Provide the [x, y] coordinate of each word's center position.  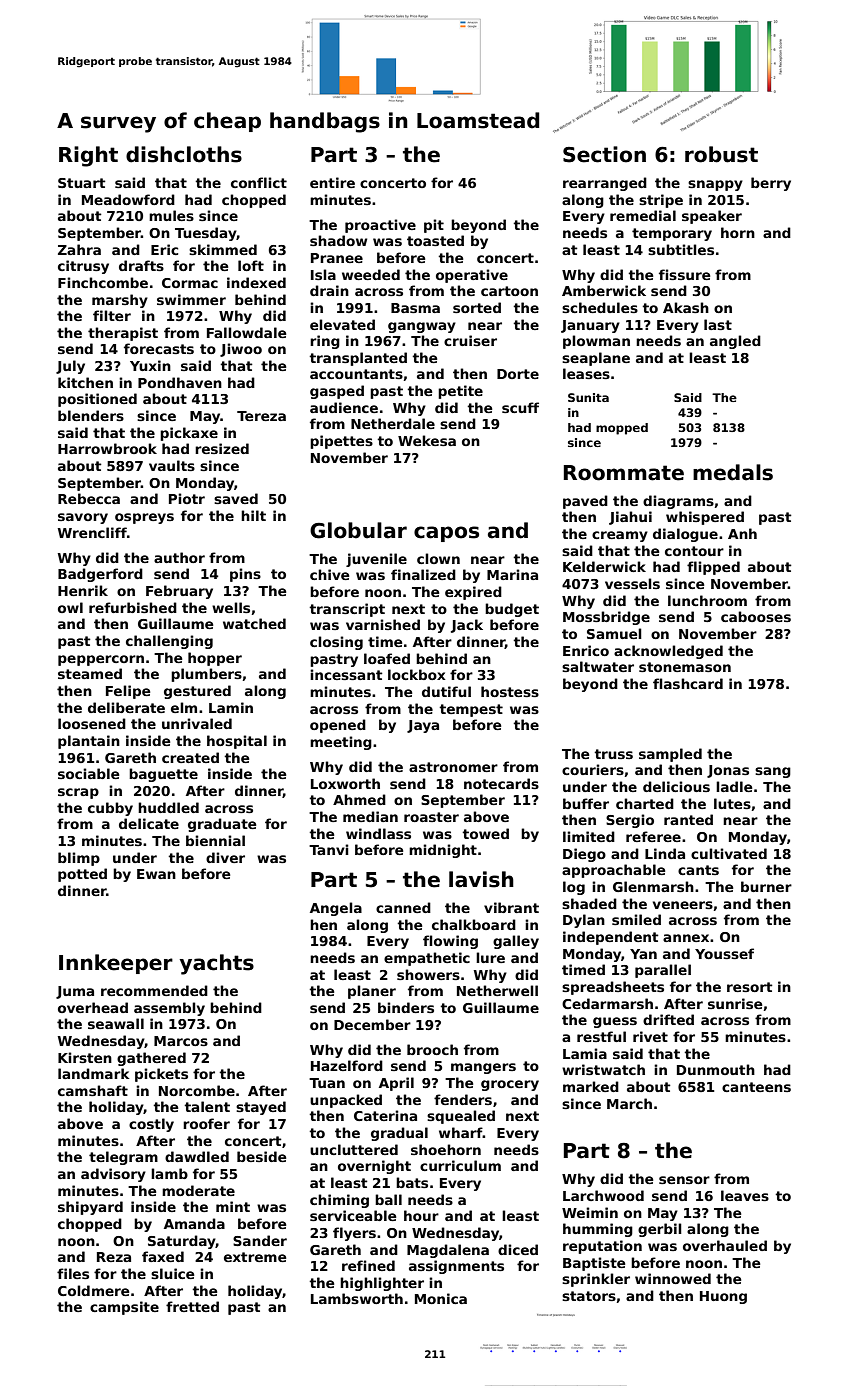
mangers [483, 1068]
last [718, 324]
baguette [163, 775]
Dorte [518, 374]
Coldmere [93, 1290]
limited [589, 836]
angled [735, 342]
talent [207, 1106]
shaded [589, 903]
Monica [441, 1298]
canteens [756, 1087]
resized [222, 448]
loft [251, 265]
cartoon [509, 291]
